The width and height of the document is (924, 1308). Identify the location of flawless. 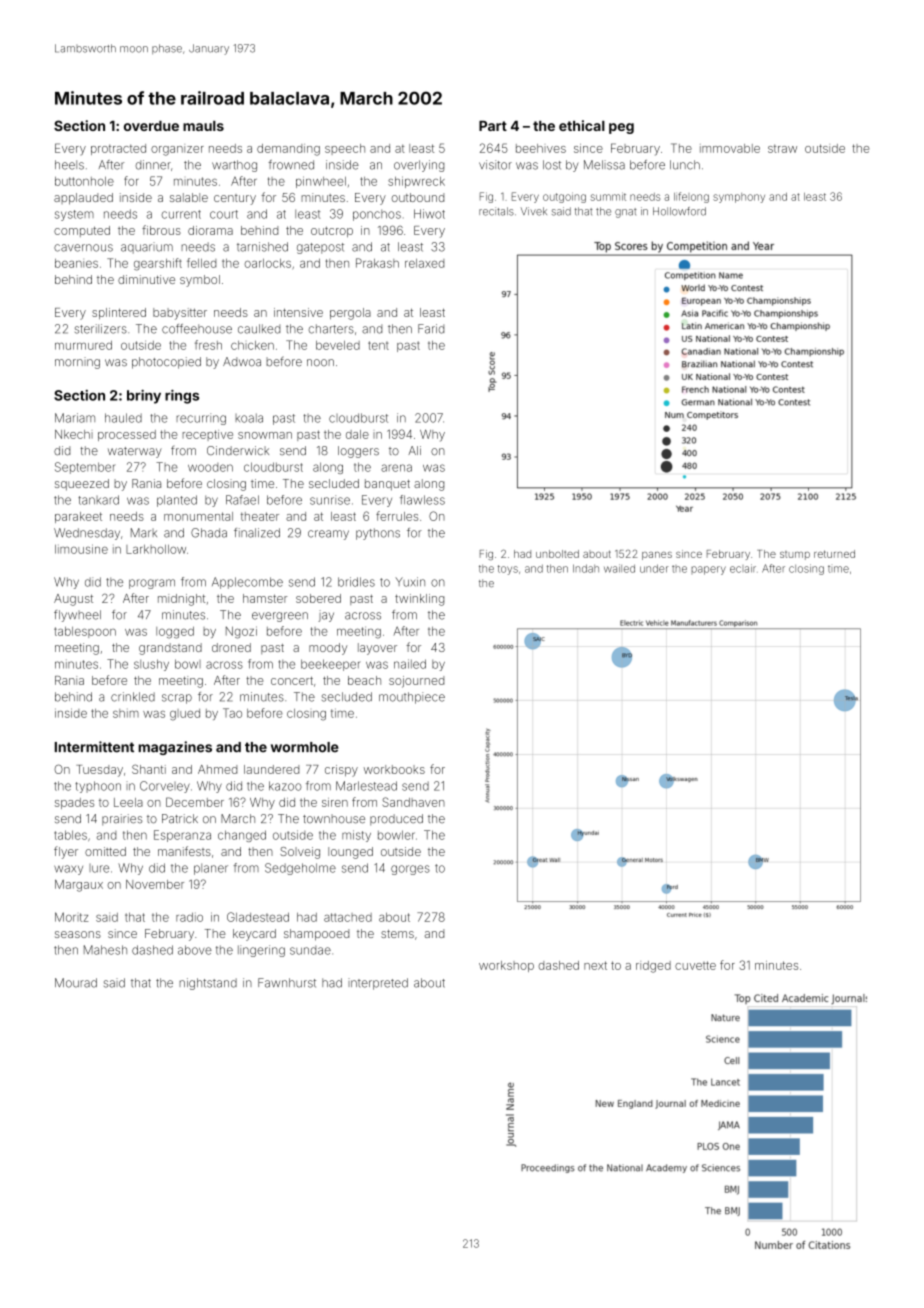
(422, 500).
